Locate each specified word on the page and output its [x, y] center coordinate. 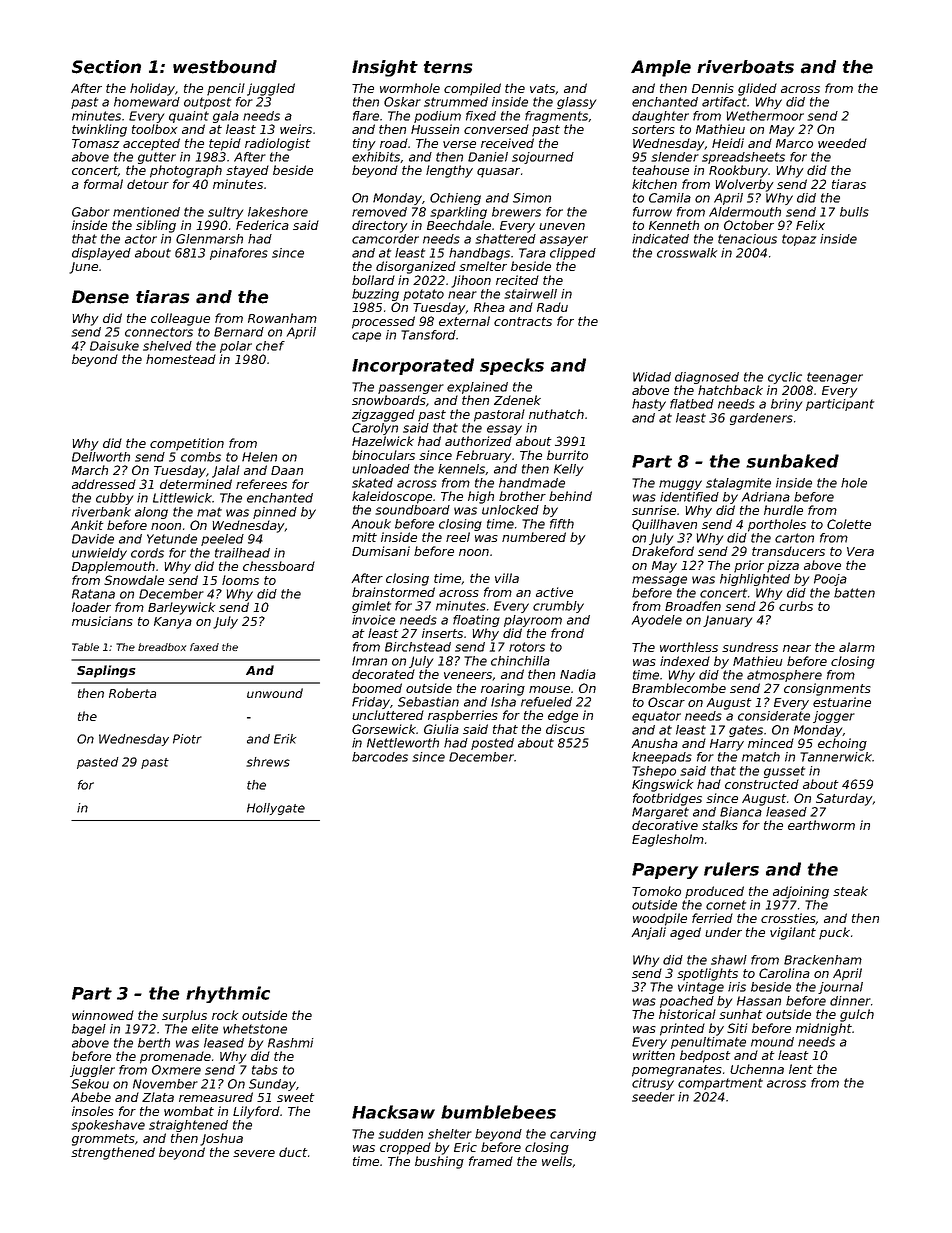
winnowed [103, 1015]
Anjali [648, 933]
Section [106, 67]
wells [557, 1161]
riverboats [745, 67]
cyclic [785, 378]
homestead [181, 359]
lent [801, 1069]
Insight [385, 68]
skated [372, 483]
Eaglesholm [668, 840]
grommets [103, 1140]
